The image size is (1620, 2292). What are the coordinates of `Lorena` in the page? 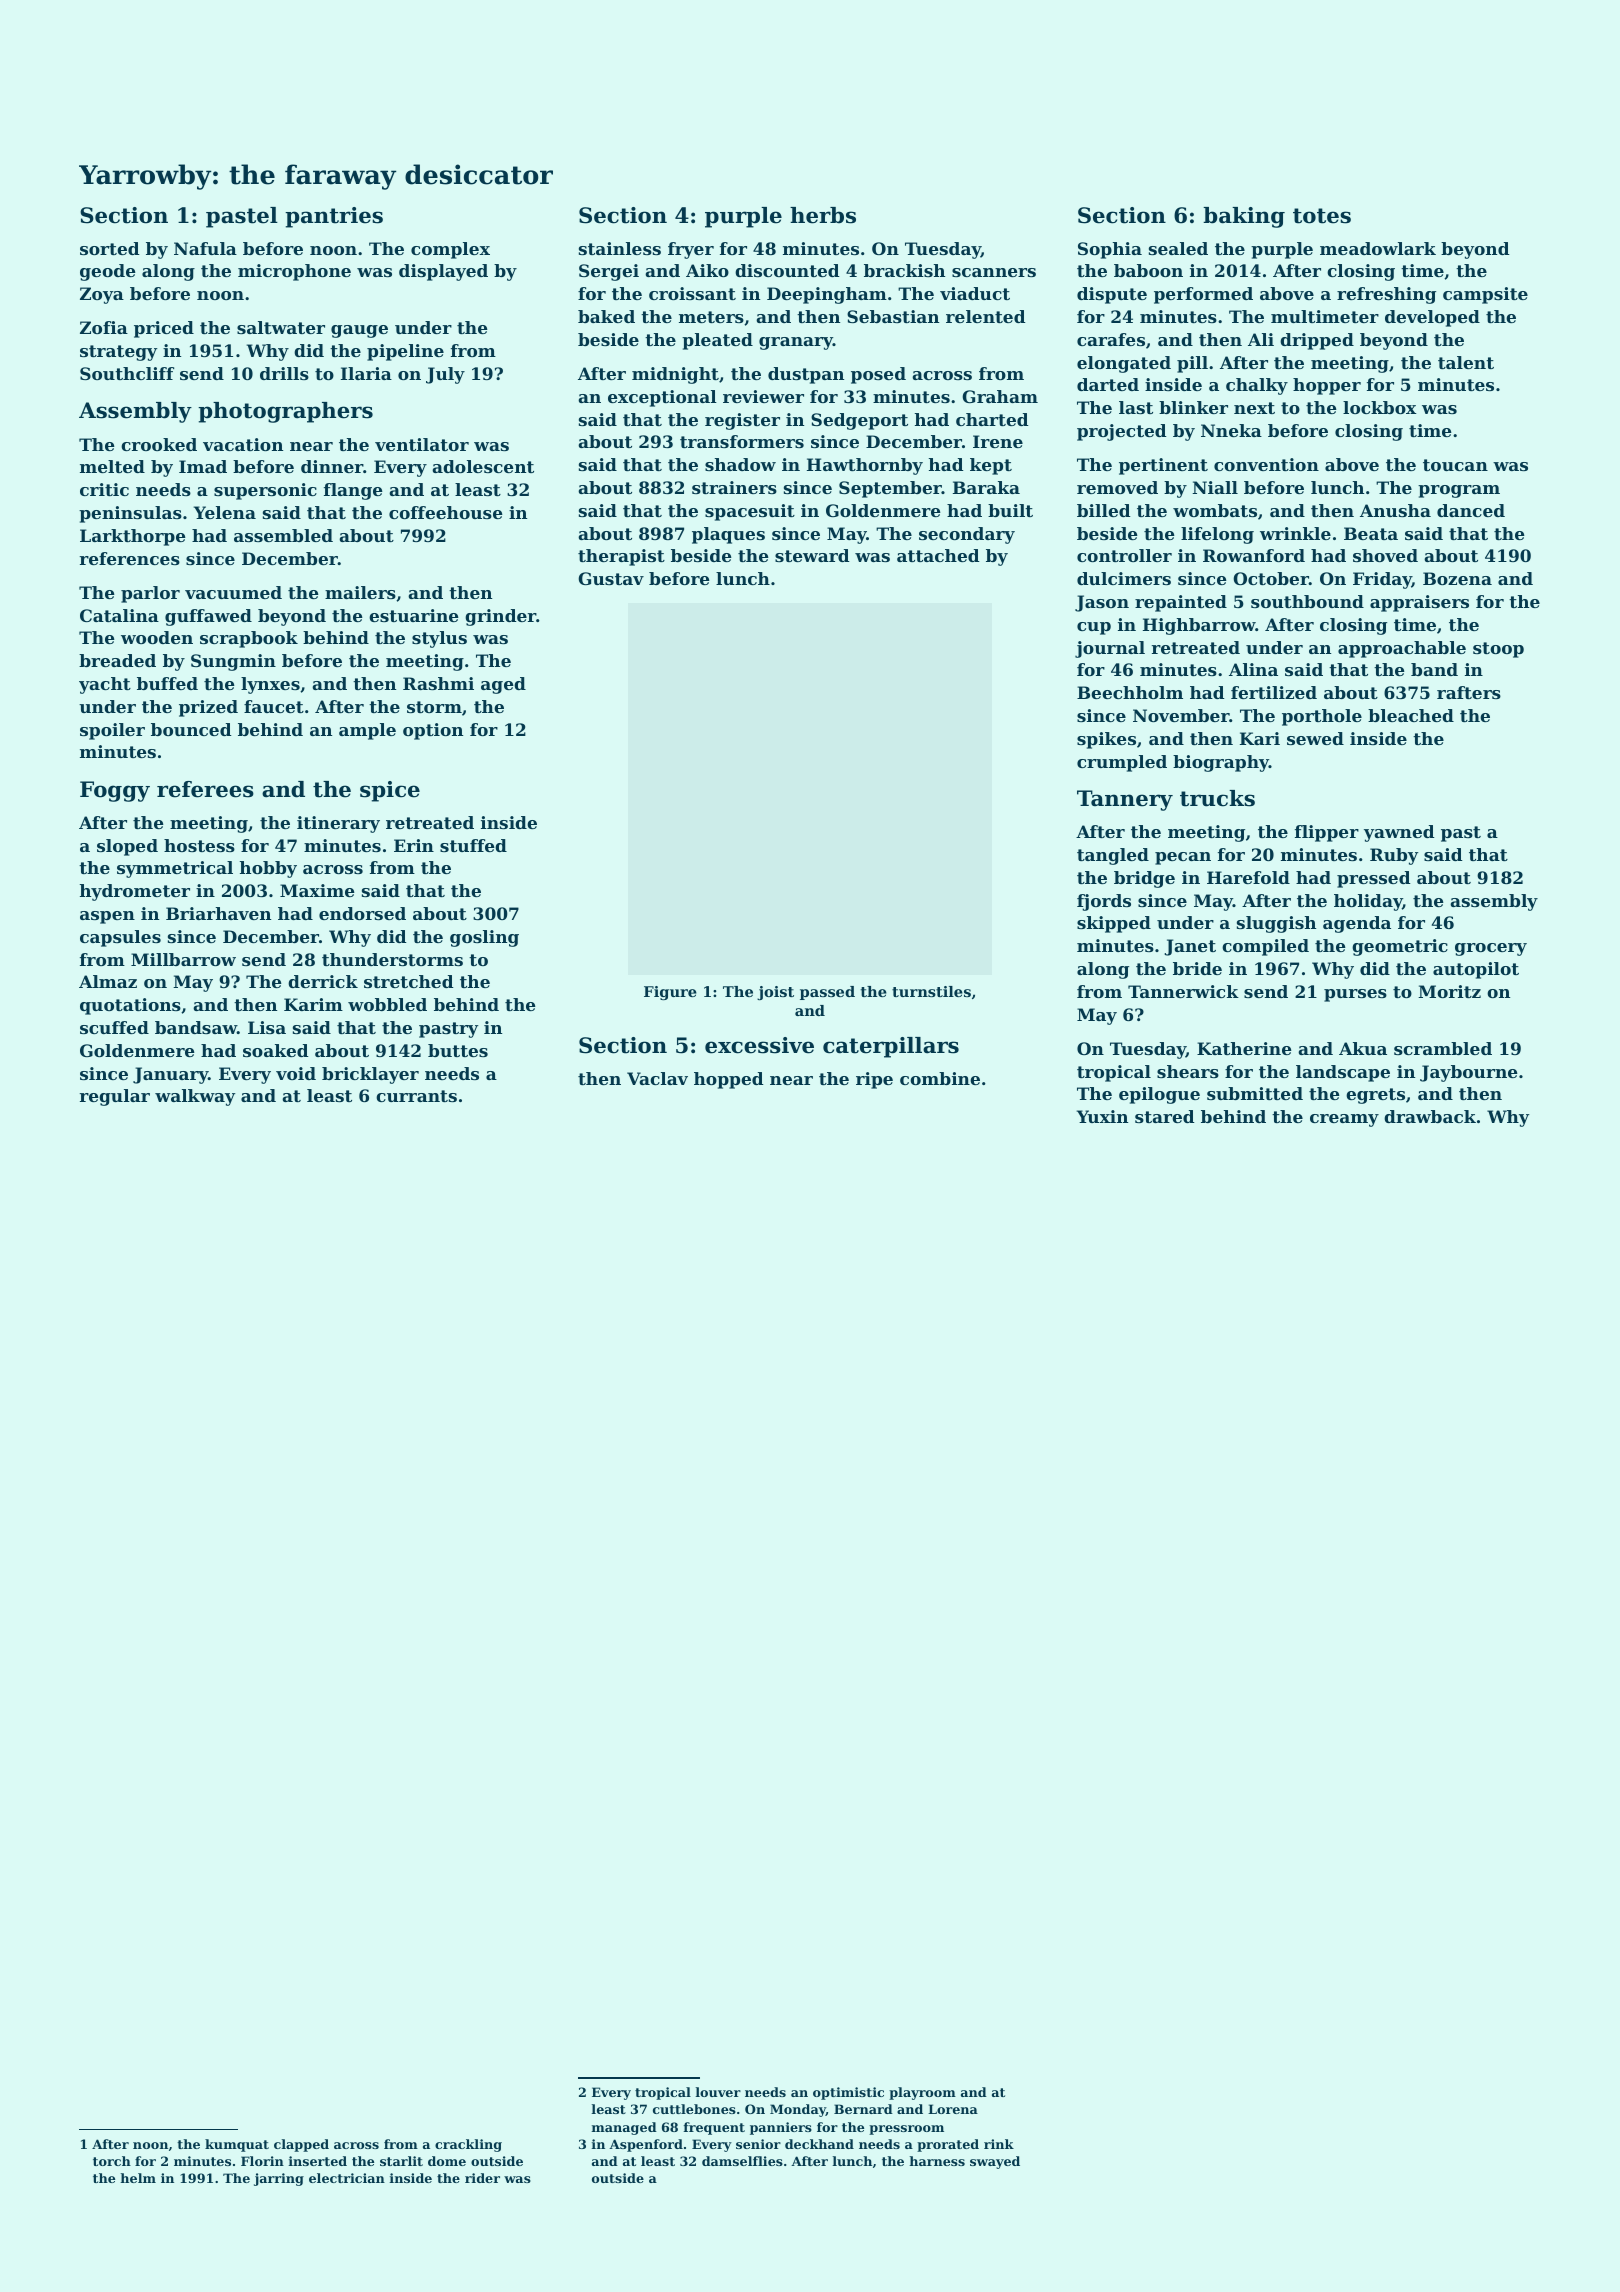 It's located at (953, 2109).
